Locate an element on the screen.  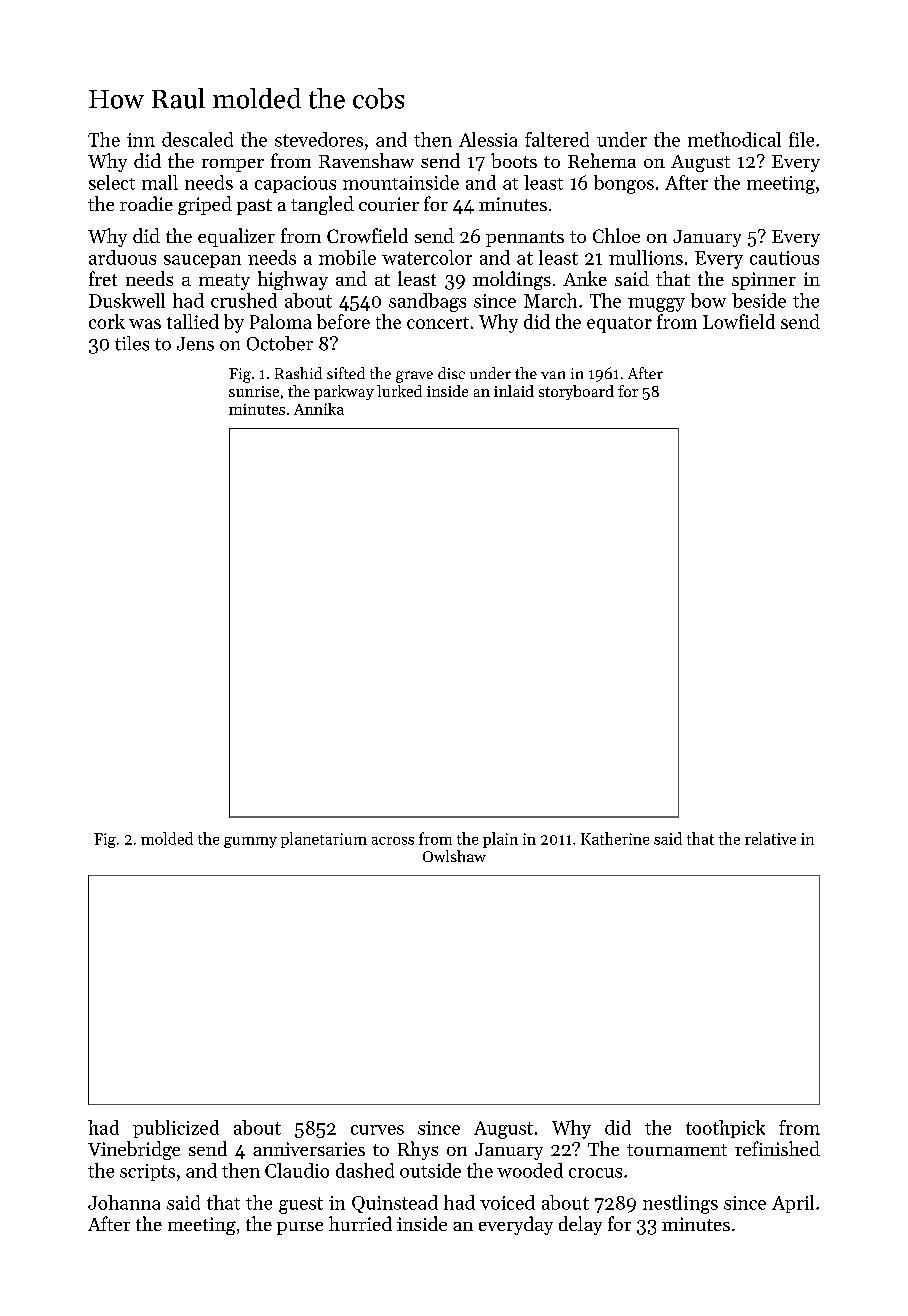
relative is located at coordinates (770, 838).
